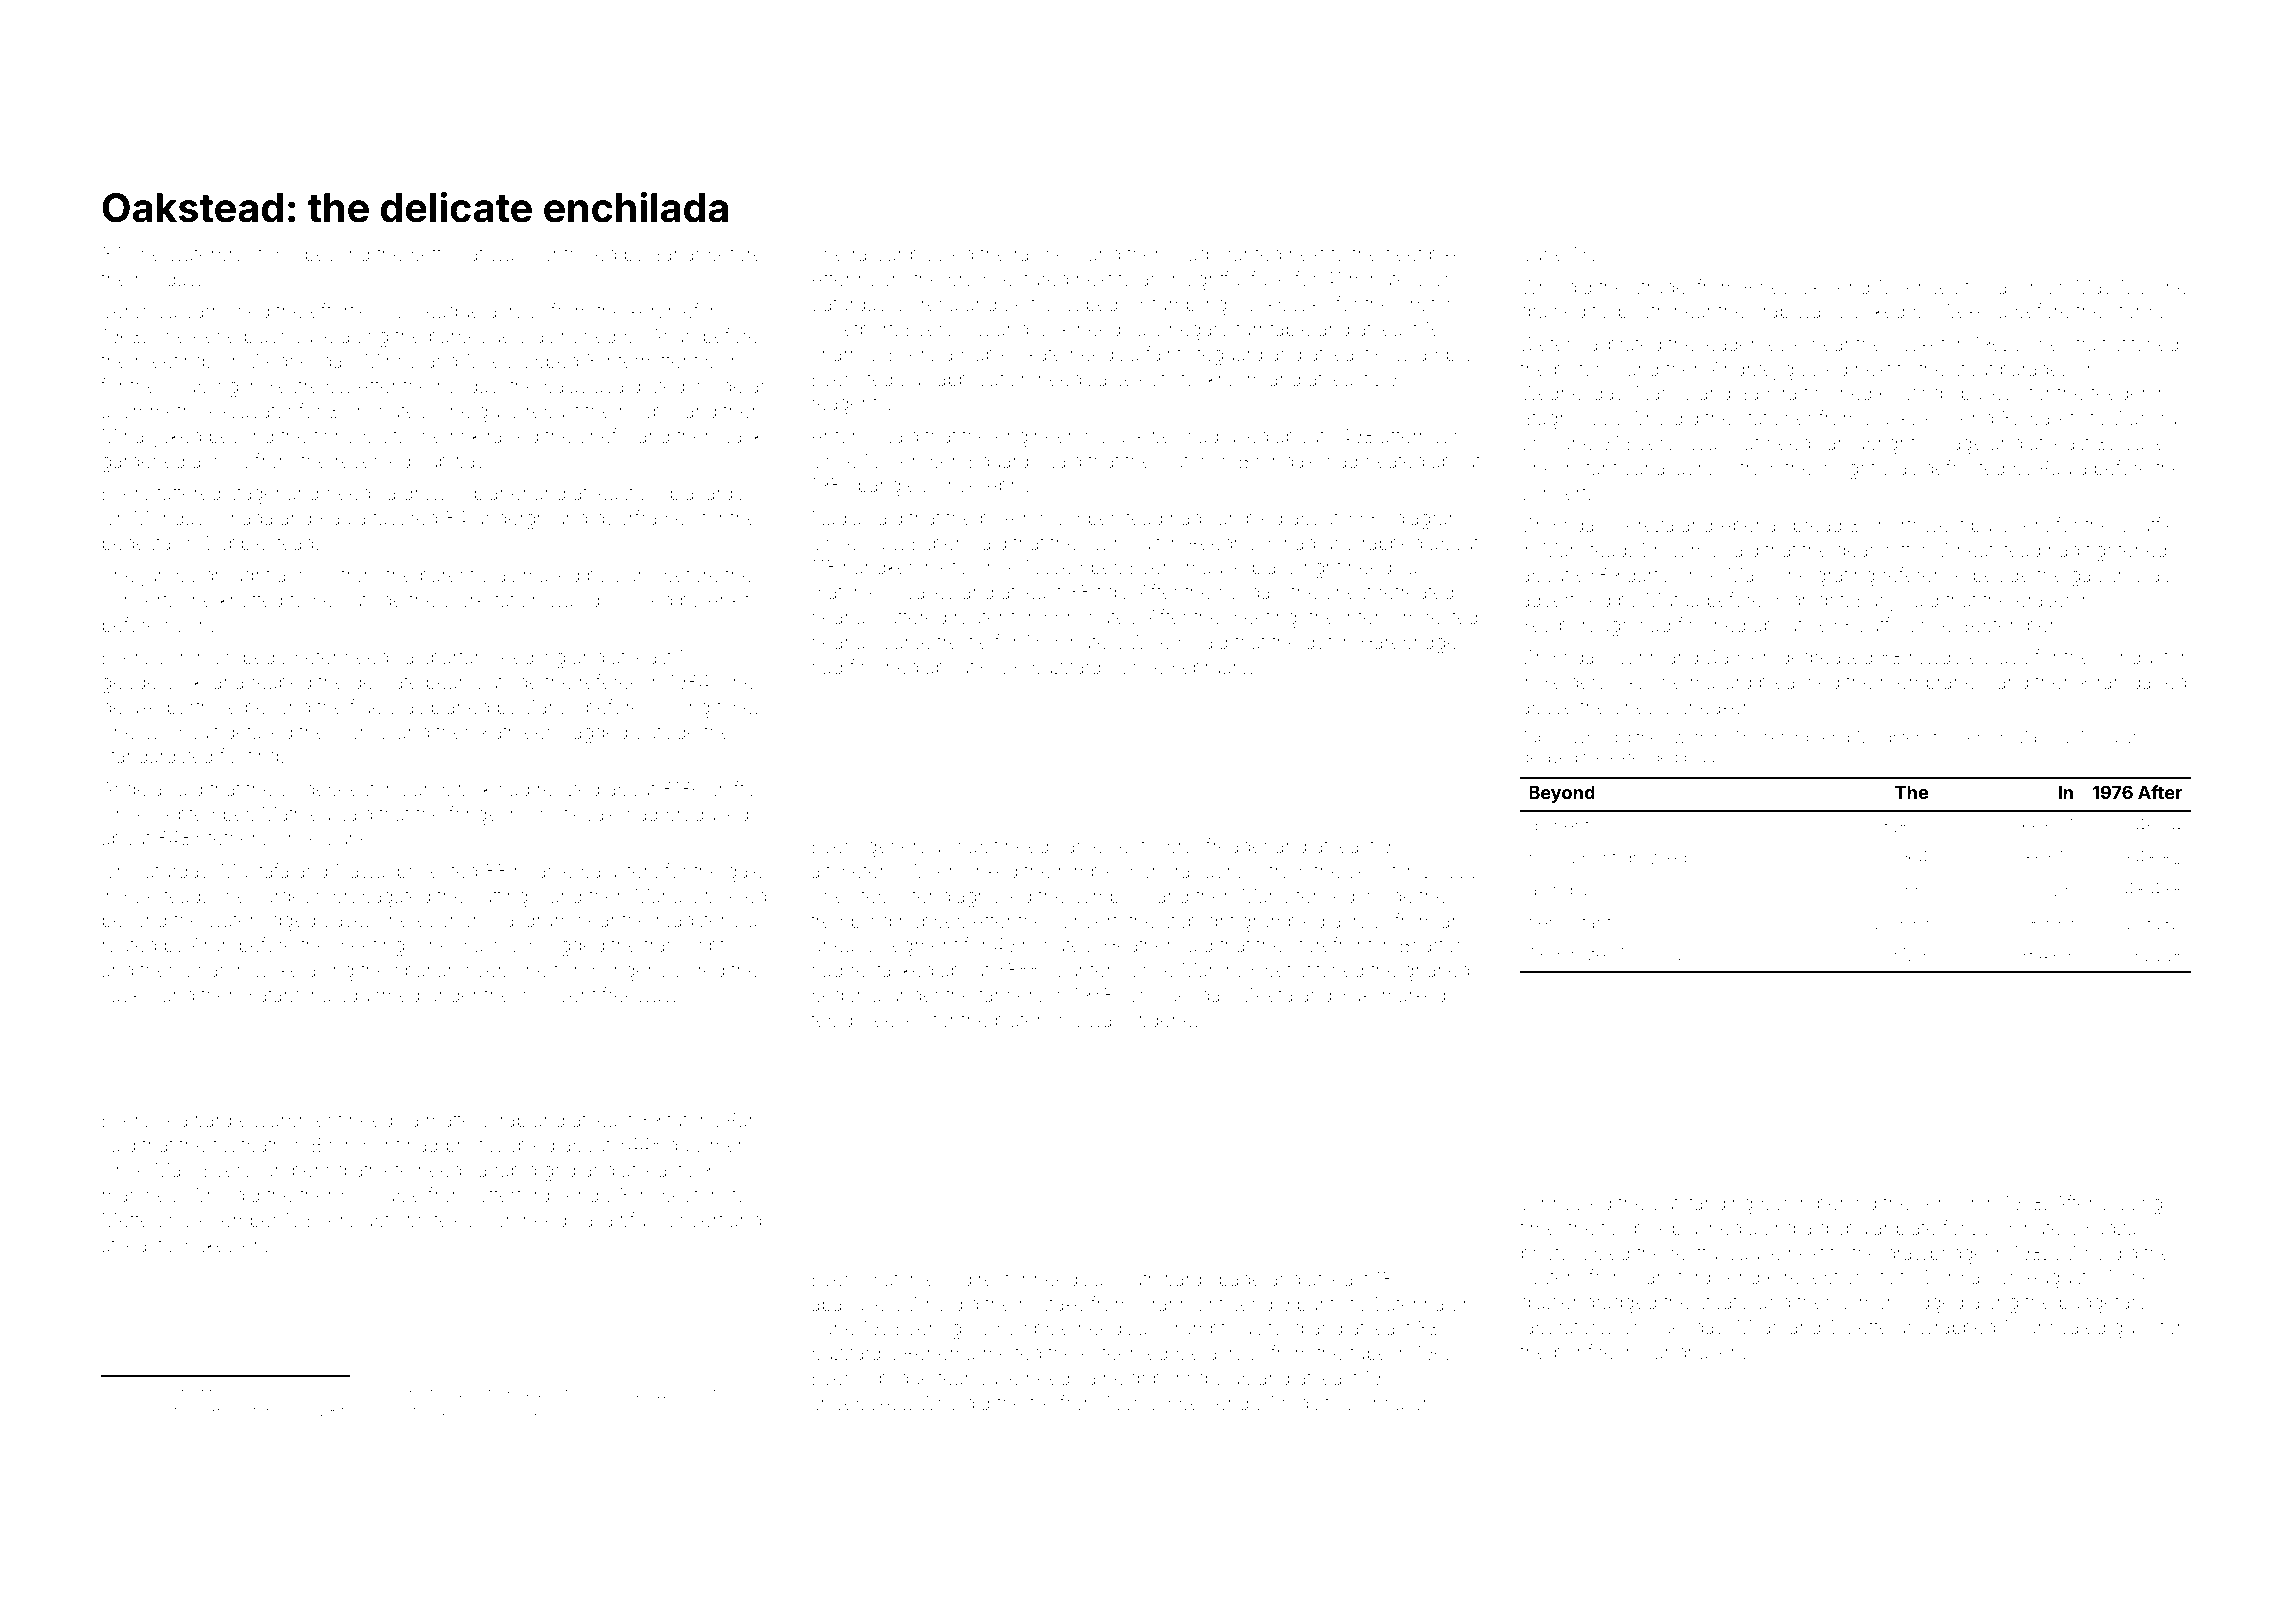 The image size is (2292, 1620). What do you see at coordinates (258, 732) in the document?
I see `detailed` at bounding box center [258, 732].
